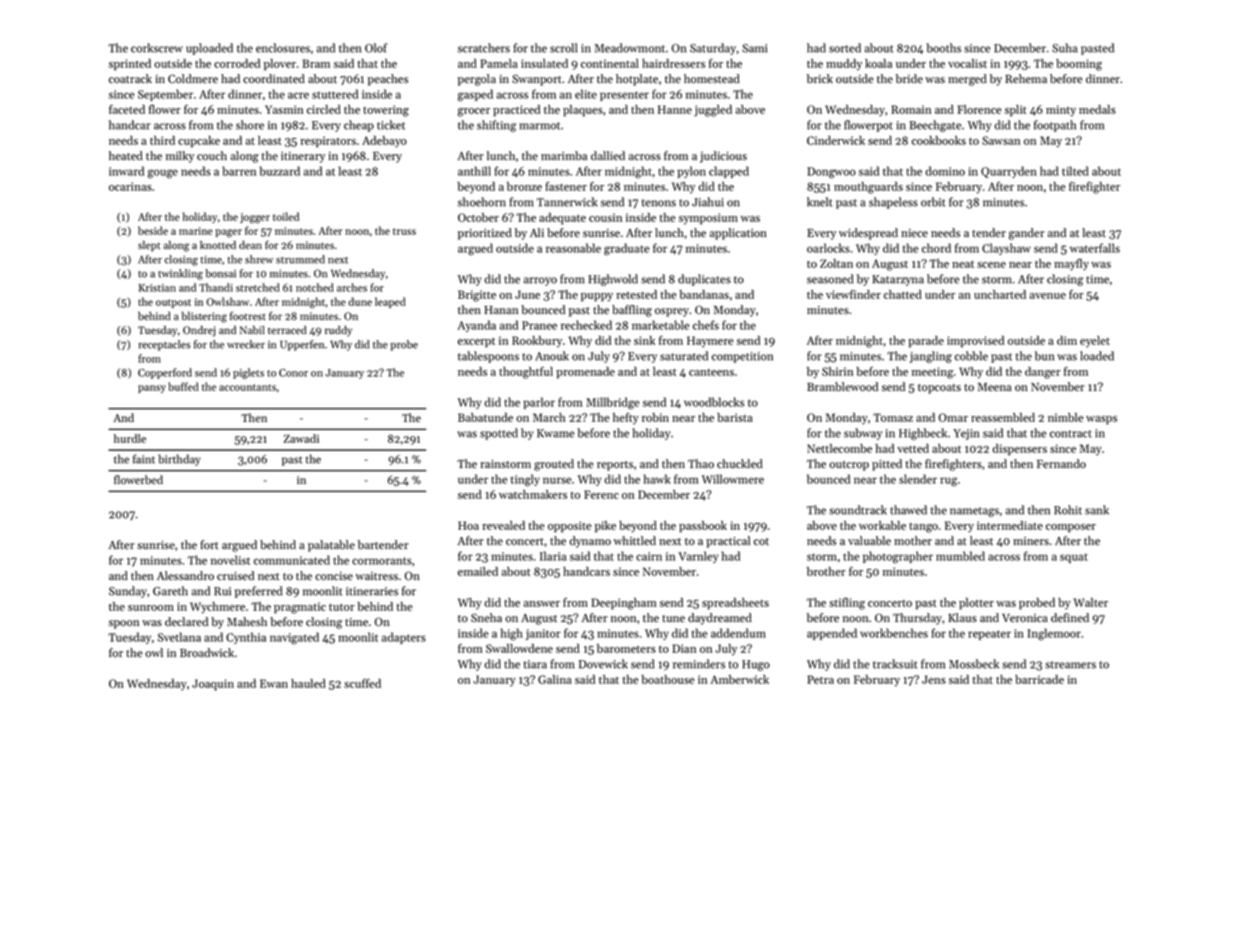  Describe the element at coordinates (1061, 463) in the screenshot. I see `Fernando` at that location.
